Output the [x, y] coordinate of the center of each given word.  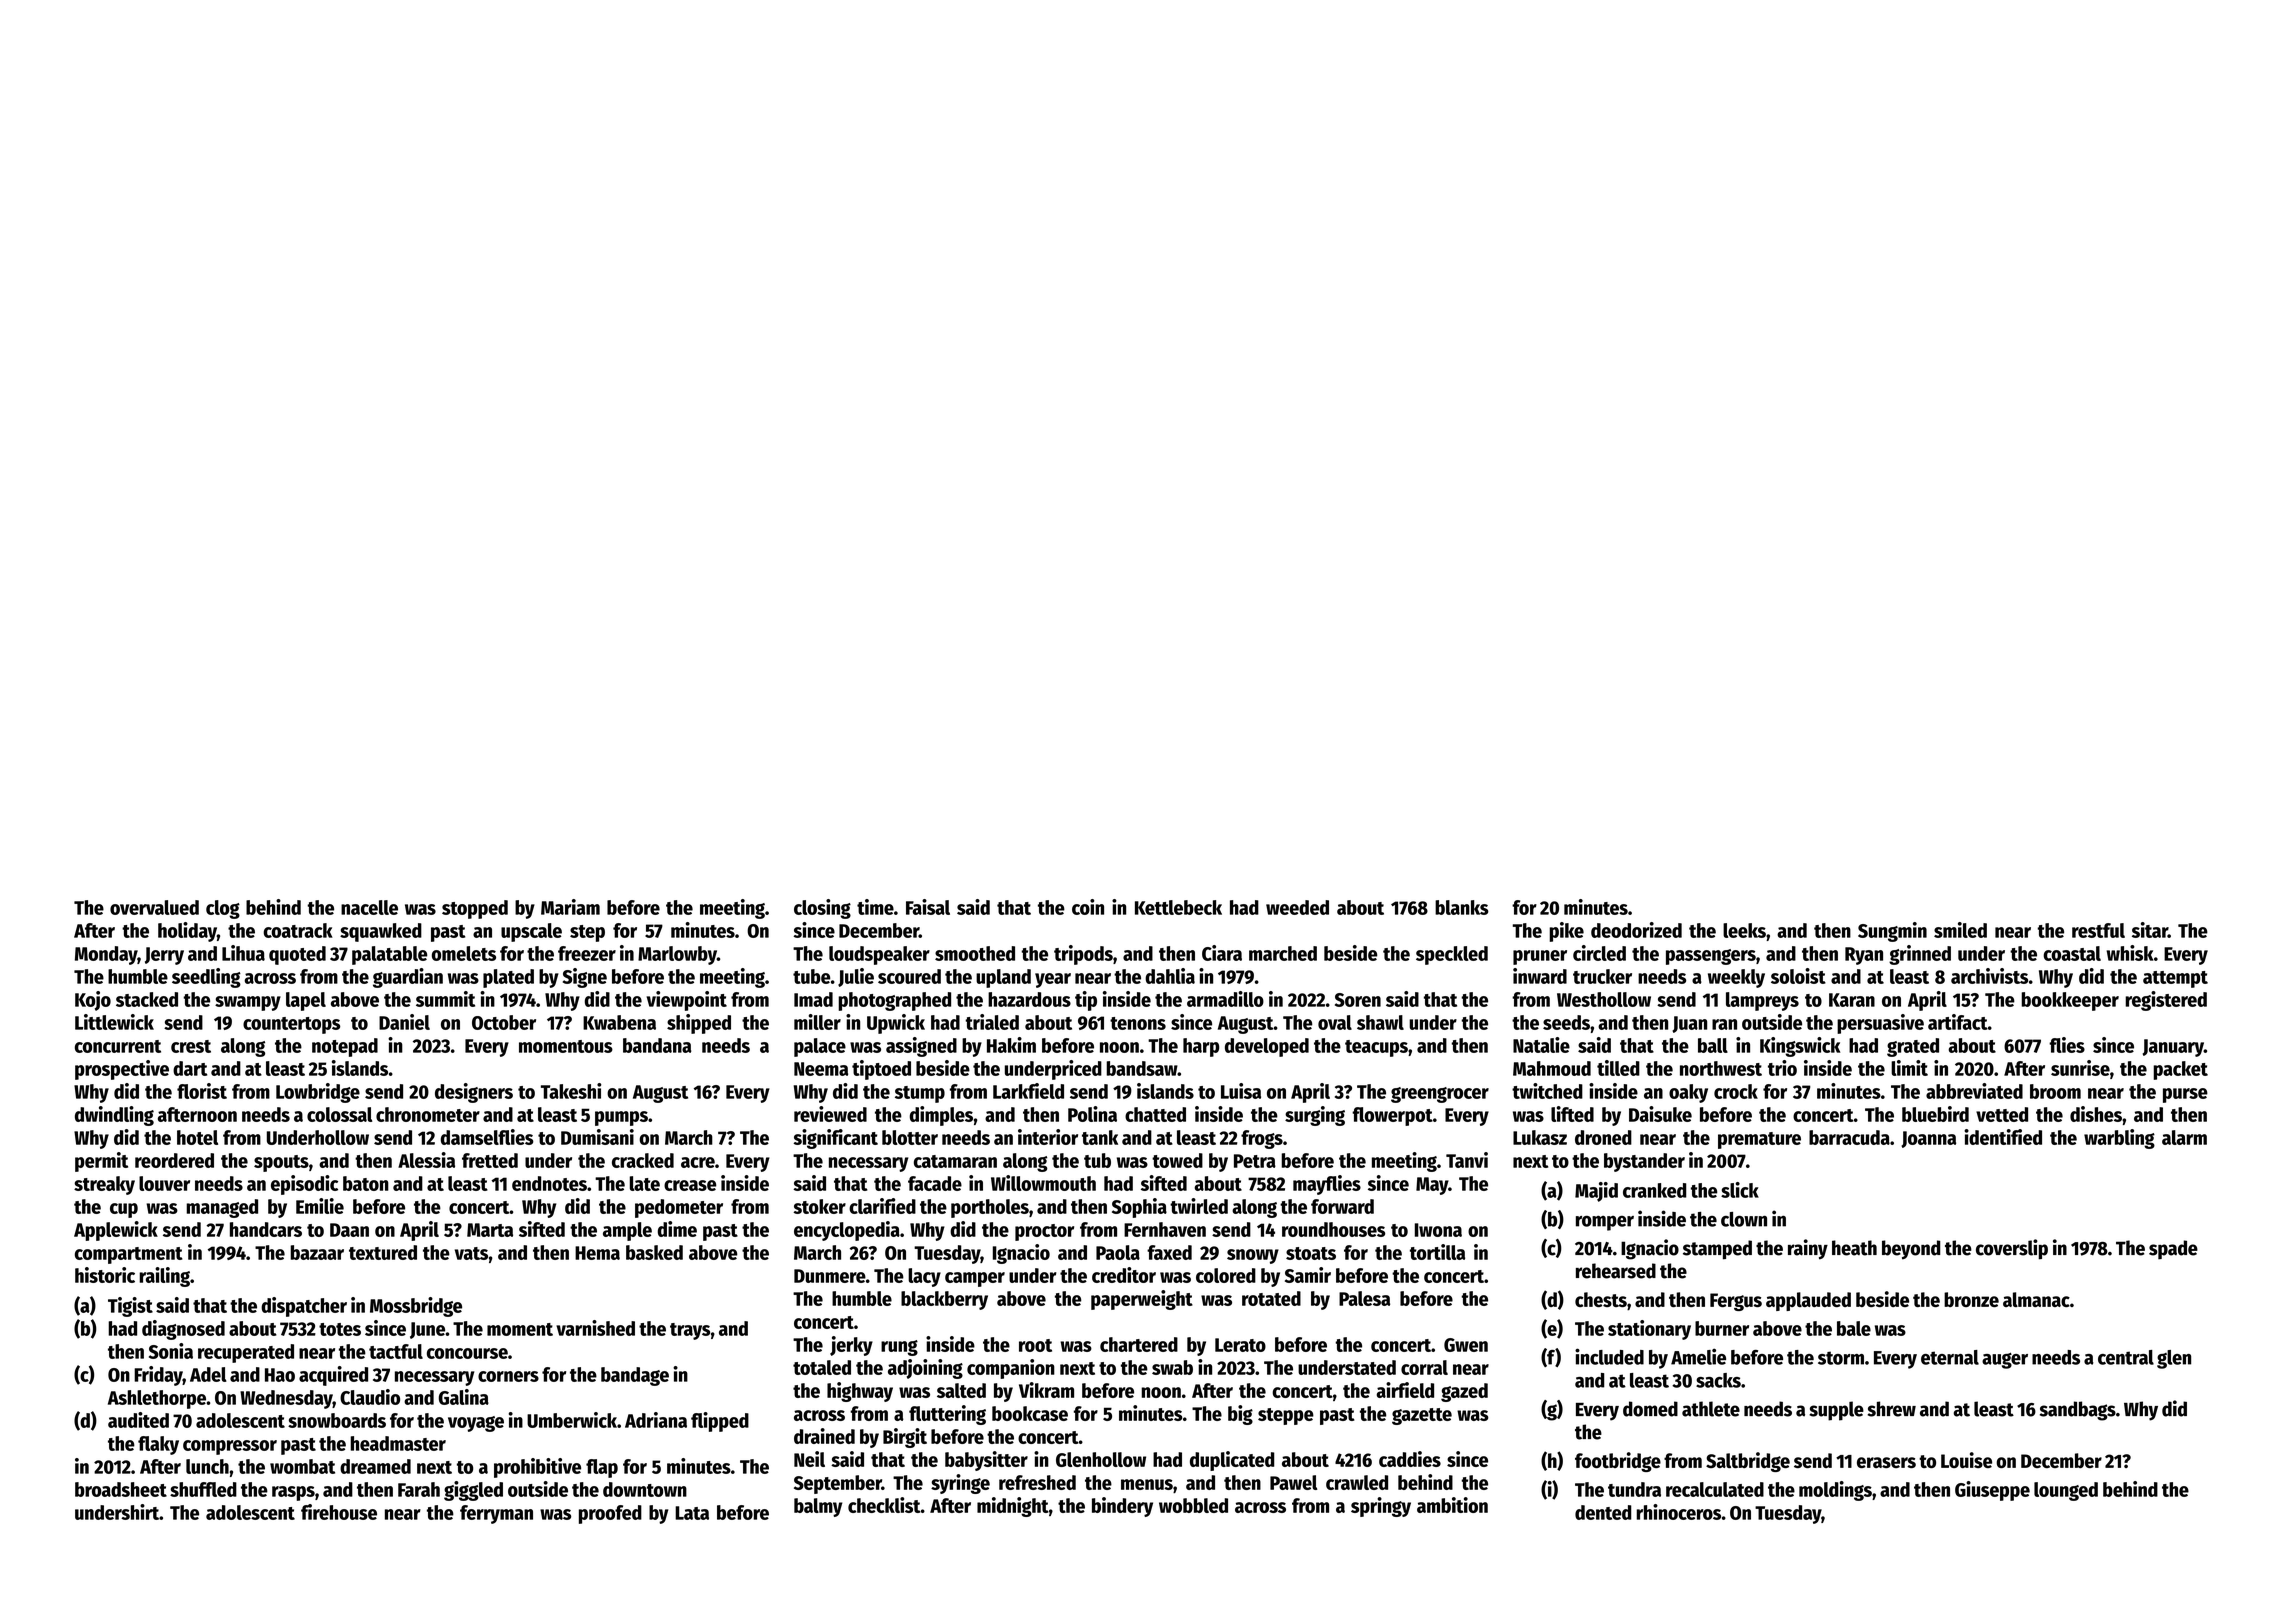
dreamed [375, 1466]
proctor [1044, 1232]
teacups [1376, 1048]
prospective [122, 1070]
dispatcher [304, 1307]
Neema [821, 1069]
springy [1381, 1507]
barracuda [1849, 1137]
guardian [408, 978]
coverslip [2012, 1249]
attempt [2175, 979]
